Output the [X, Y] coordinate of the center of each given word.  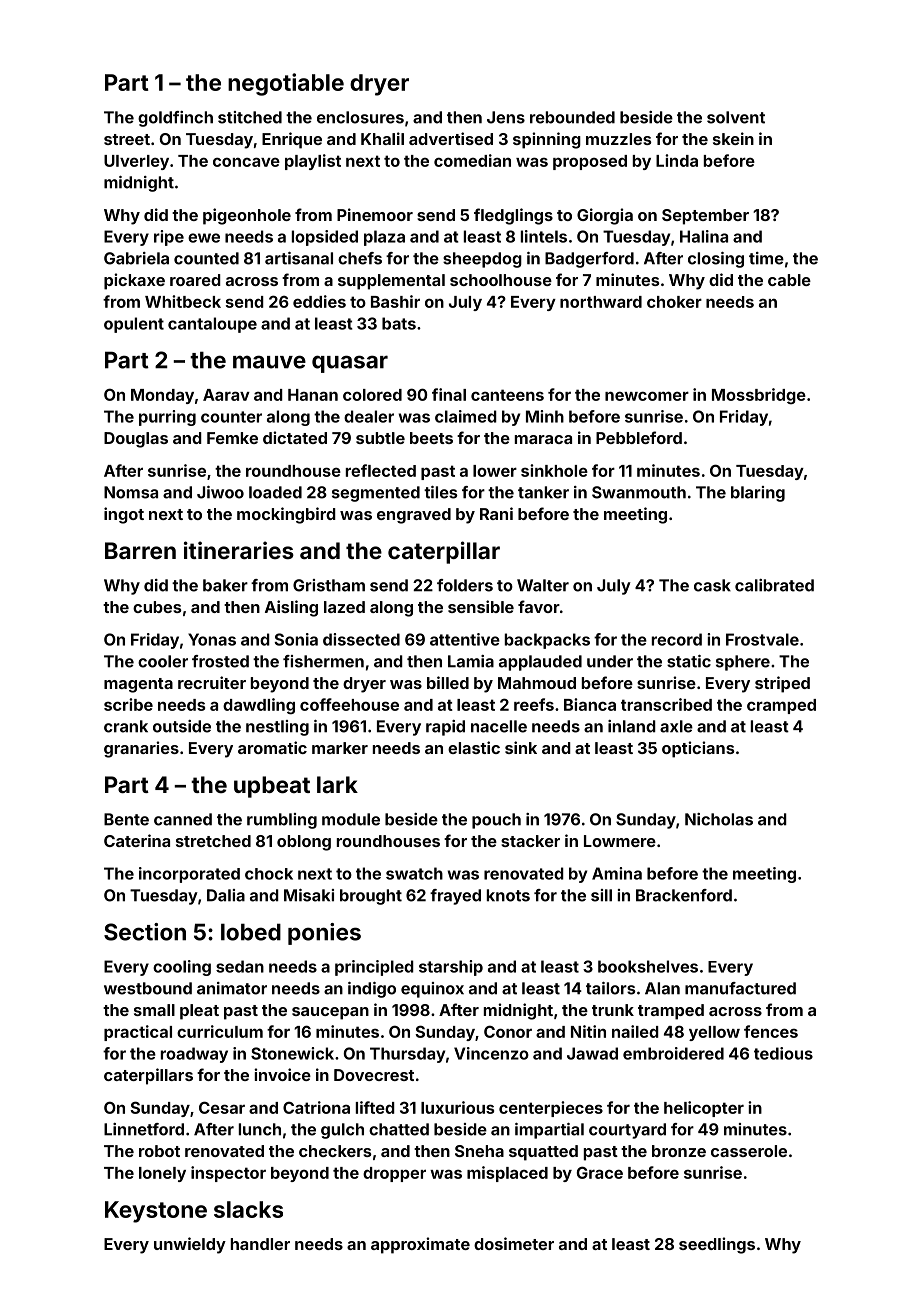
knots [508, 895]
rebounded [572, 117]
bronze [679, 1151]
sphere [743, 663]
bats [399, 323]
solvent [736, 117]
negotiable [286, 84]
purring [167, 418]
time [766, 258]
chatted [399, 1129]
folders [465, 585]
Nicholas [719, 819]
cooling [182, 968]
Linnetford [144, 1129]
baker [225, 585]
